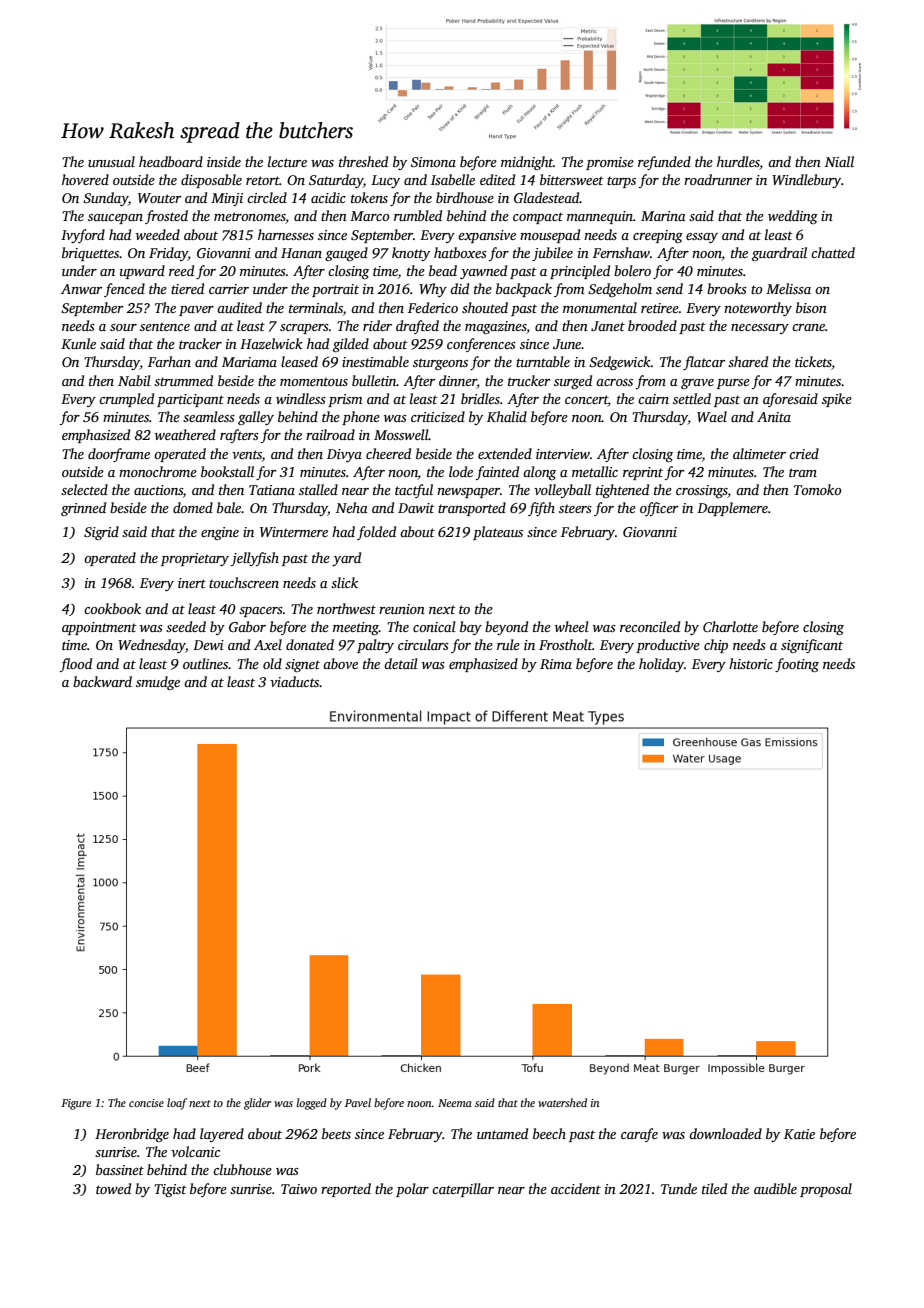  I want to click on interview, so click(563, 454).
